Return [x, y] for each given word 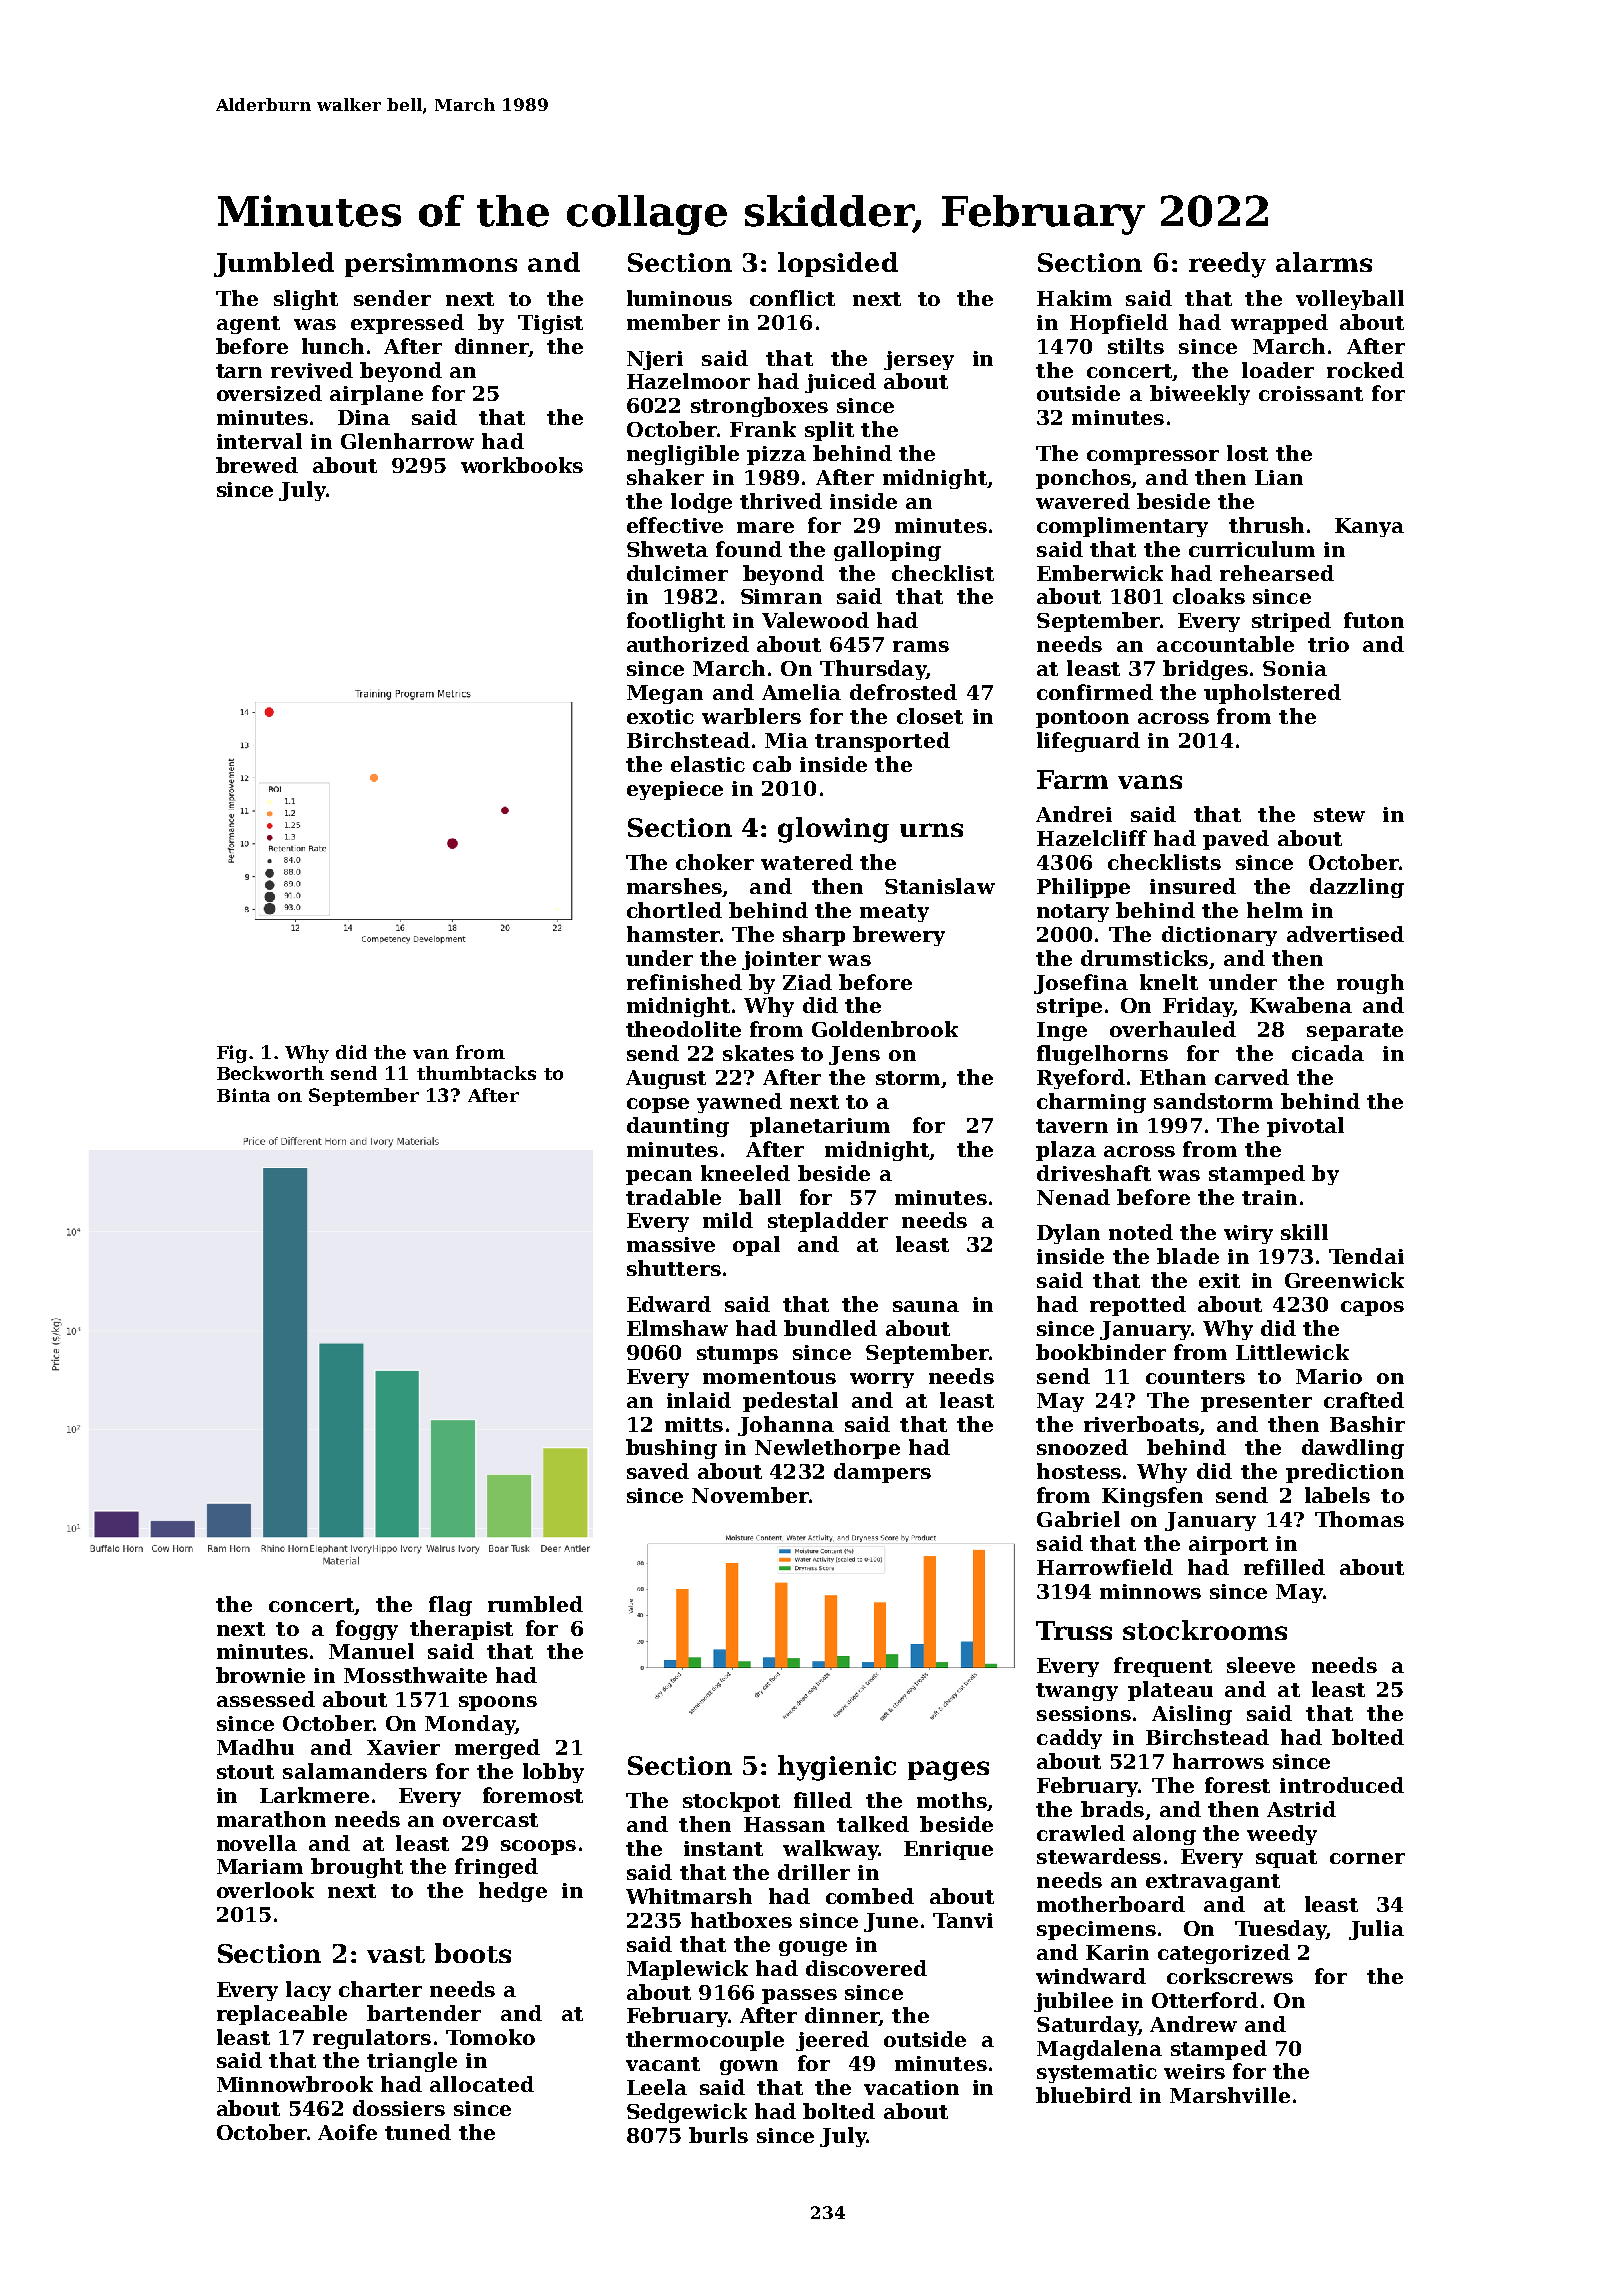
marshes [674, 886]
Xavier [403, 1747]
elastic [708, 764]
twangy [1077, 1692]
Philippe [1083, 888]
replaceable [282, 2015]
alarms [1324, 262]
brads [1112, 1809]
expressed [407, 324]
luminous [679, 298]
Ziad [807, 982]
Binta [243, 1095]
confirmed [1095, 692]
